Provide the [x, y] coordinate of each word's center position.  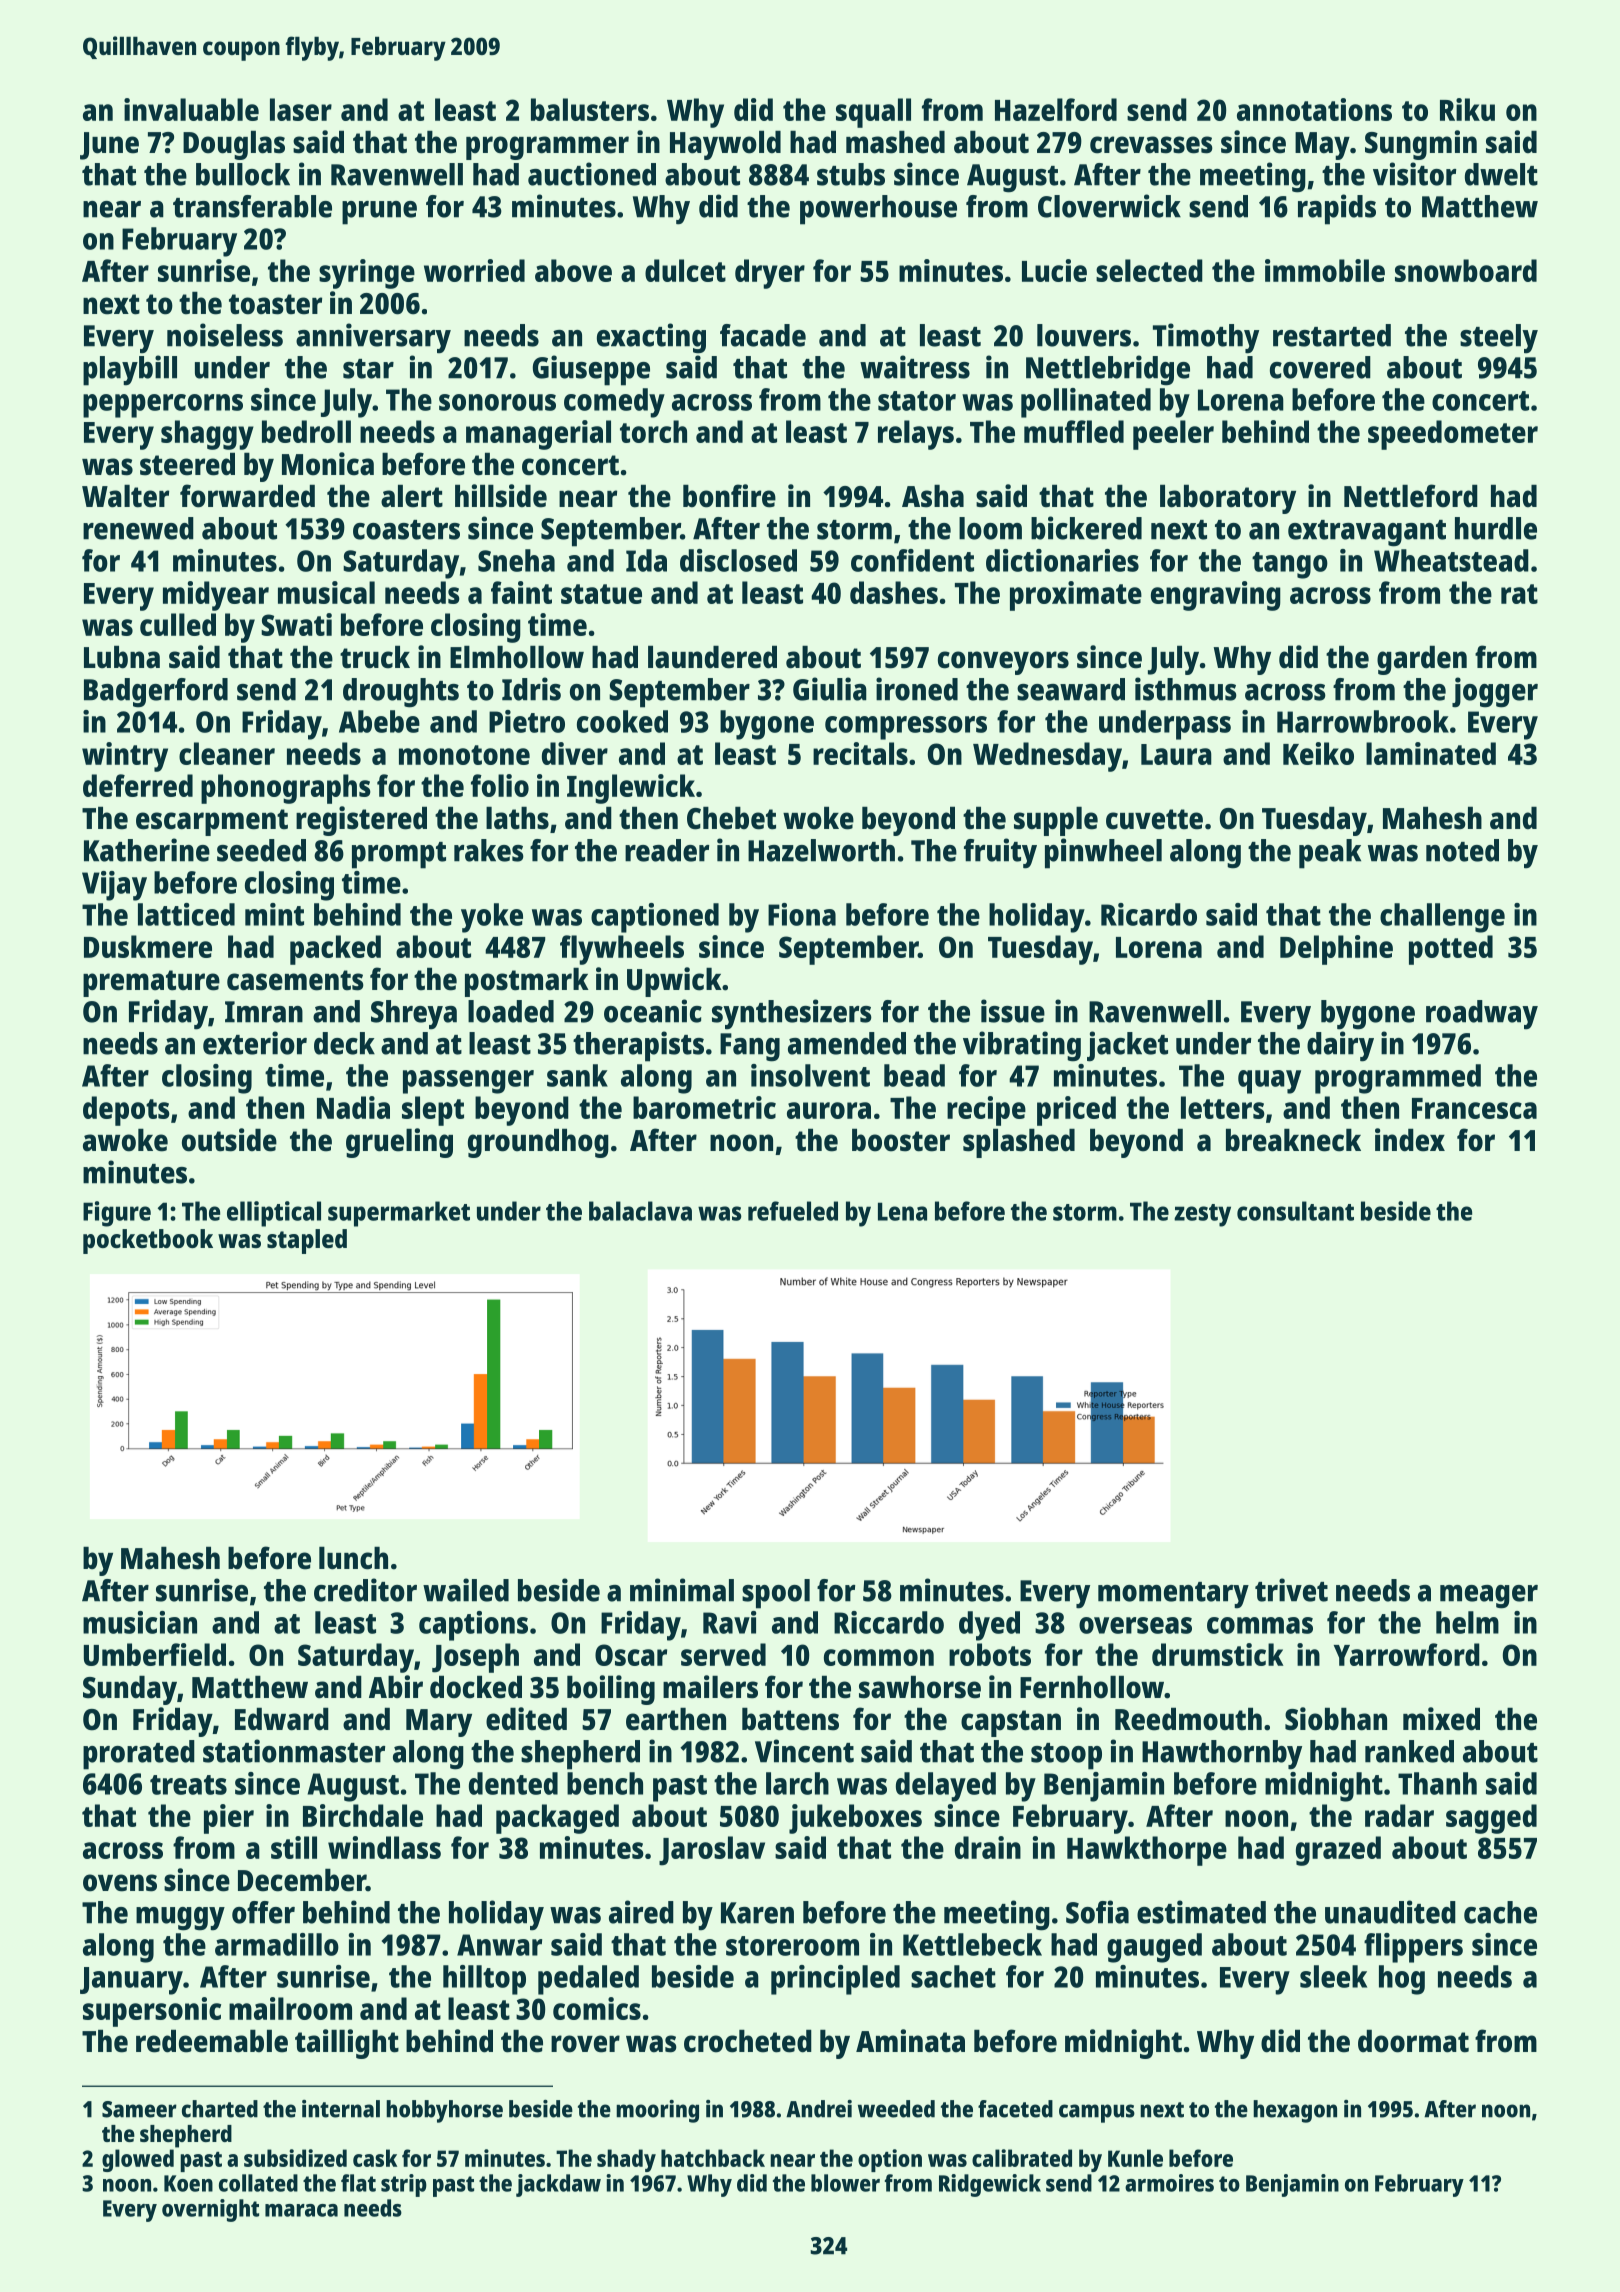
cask [375, 2158]
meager [1489, 1597]
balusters [590, 109]
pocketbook [148, 1241]
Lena [902, 1211]
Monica [328, 464]
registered [361, 821]
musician [140, 1622]
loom [990, 528]
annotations [1314, 109]
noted [1462, 850]
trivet [1291, 1590]
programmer [547, 148]
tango [1290, 565]
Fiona [802, 914]
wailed [466, 1590]
